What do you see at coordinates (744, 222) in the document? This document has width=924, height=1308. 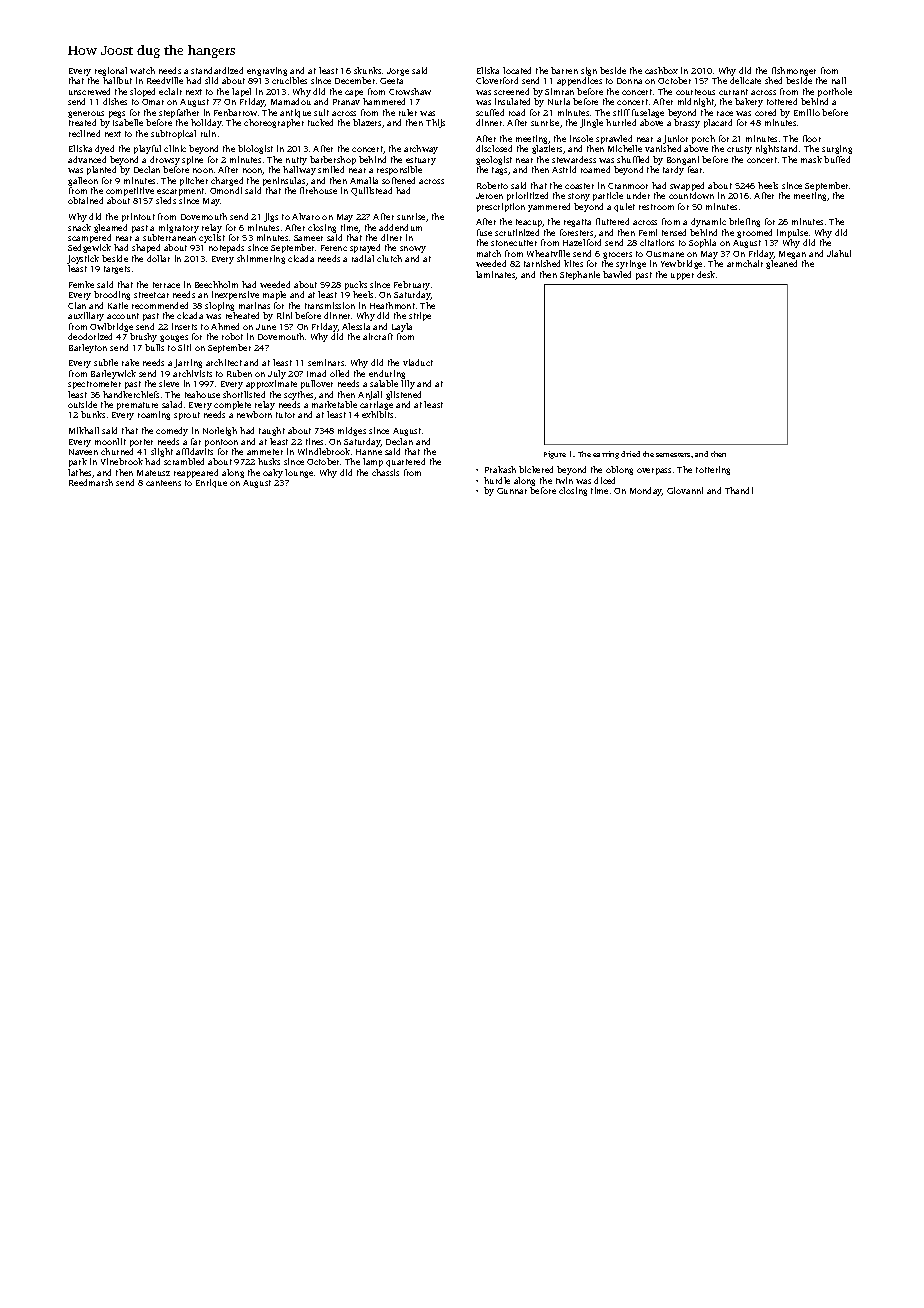 I see `briefing` at bounding box center [744, 222].
